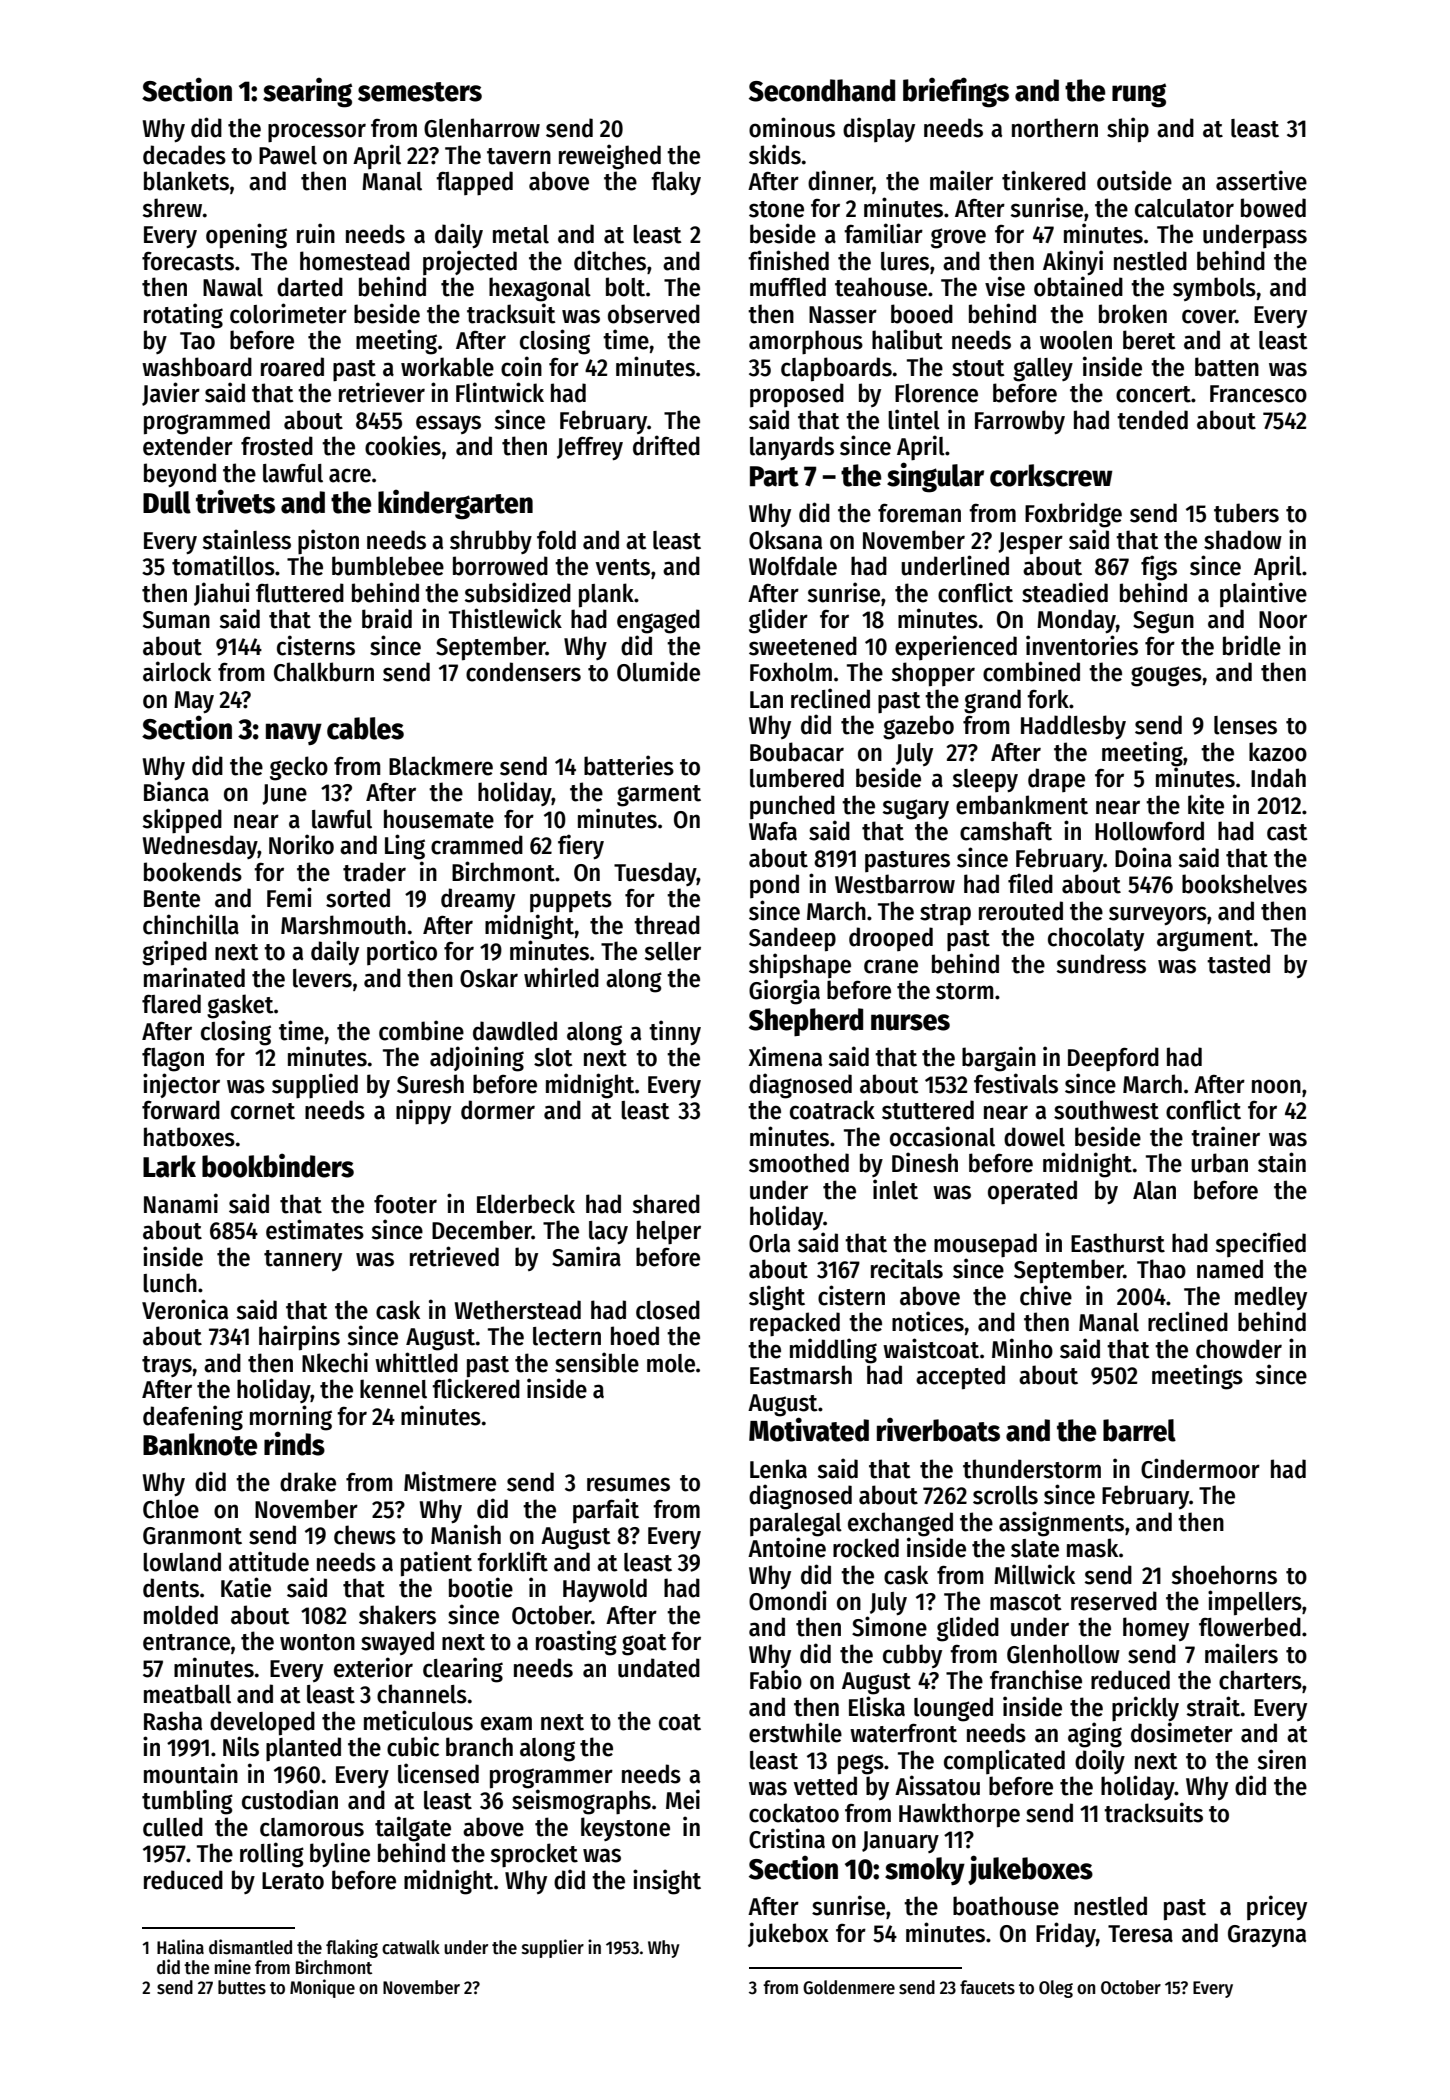  Describe the element at coordinates (801, 1375) in the screenshot. I see `Eastmarsh` at that location.
